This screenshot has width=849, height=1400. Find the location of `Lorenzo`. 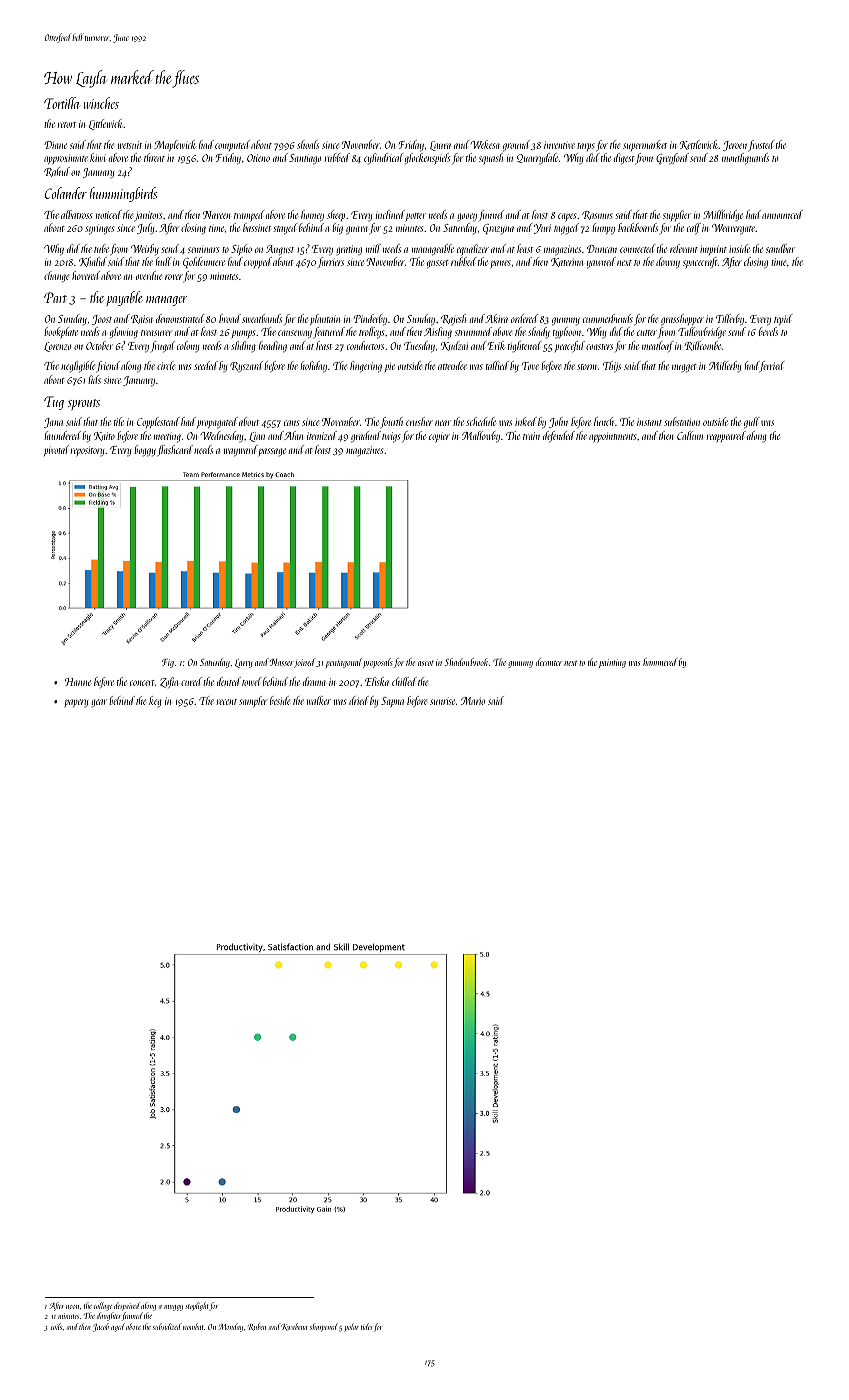

Lorenzo is located at coordinates (57, 347).
